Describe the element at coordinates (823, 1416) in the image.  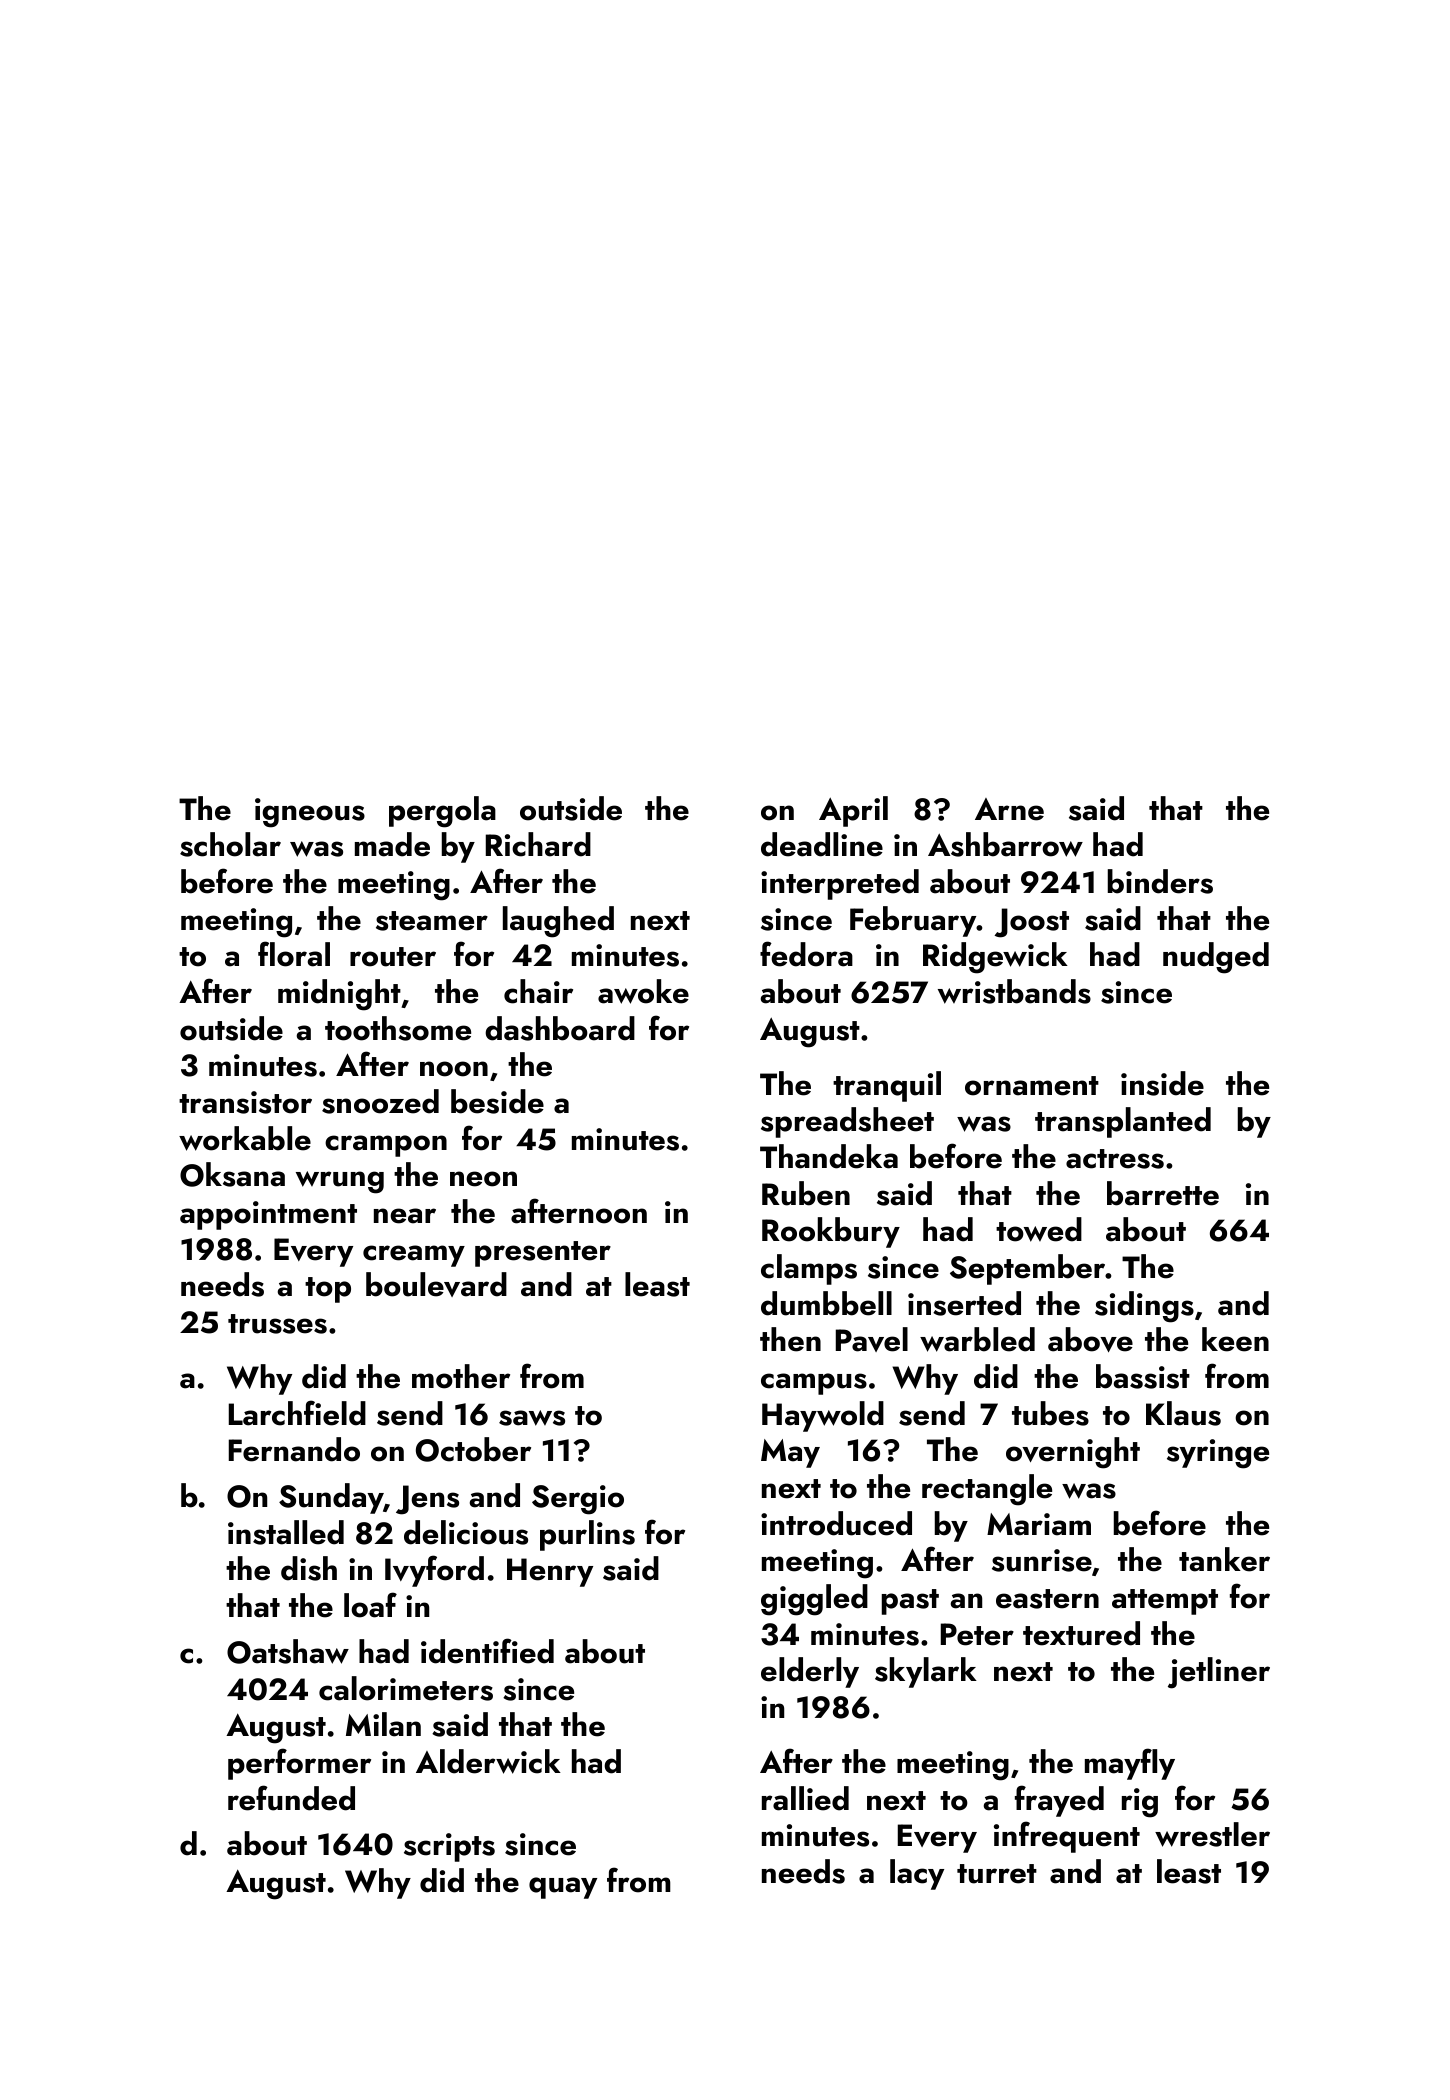
I see `Haywold` at that location.
